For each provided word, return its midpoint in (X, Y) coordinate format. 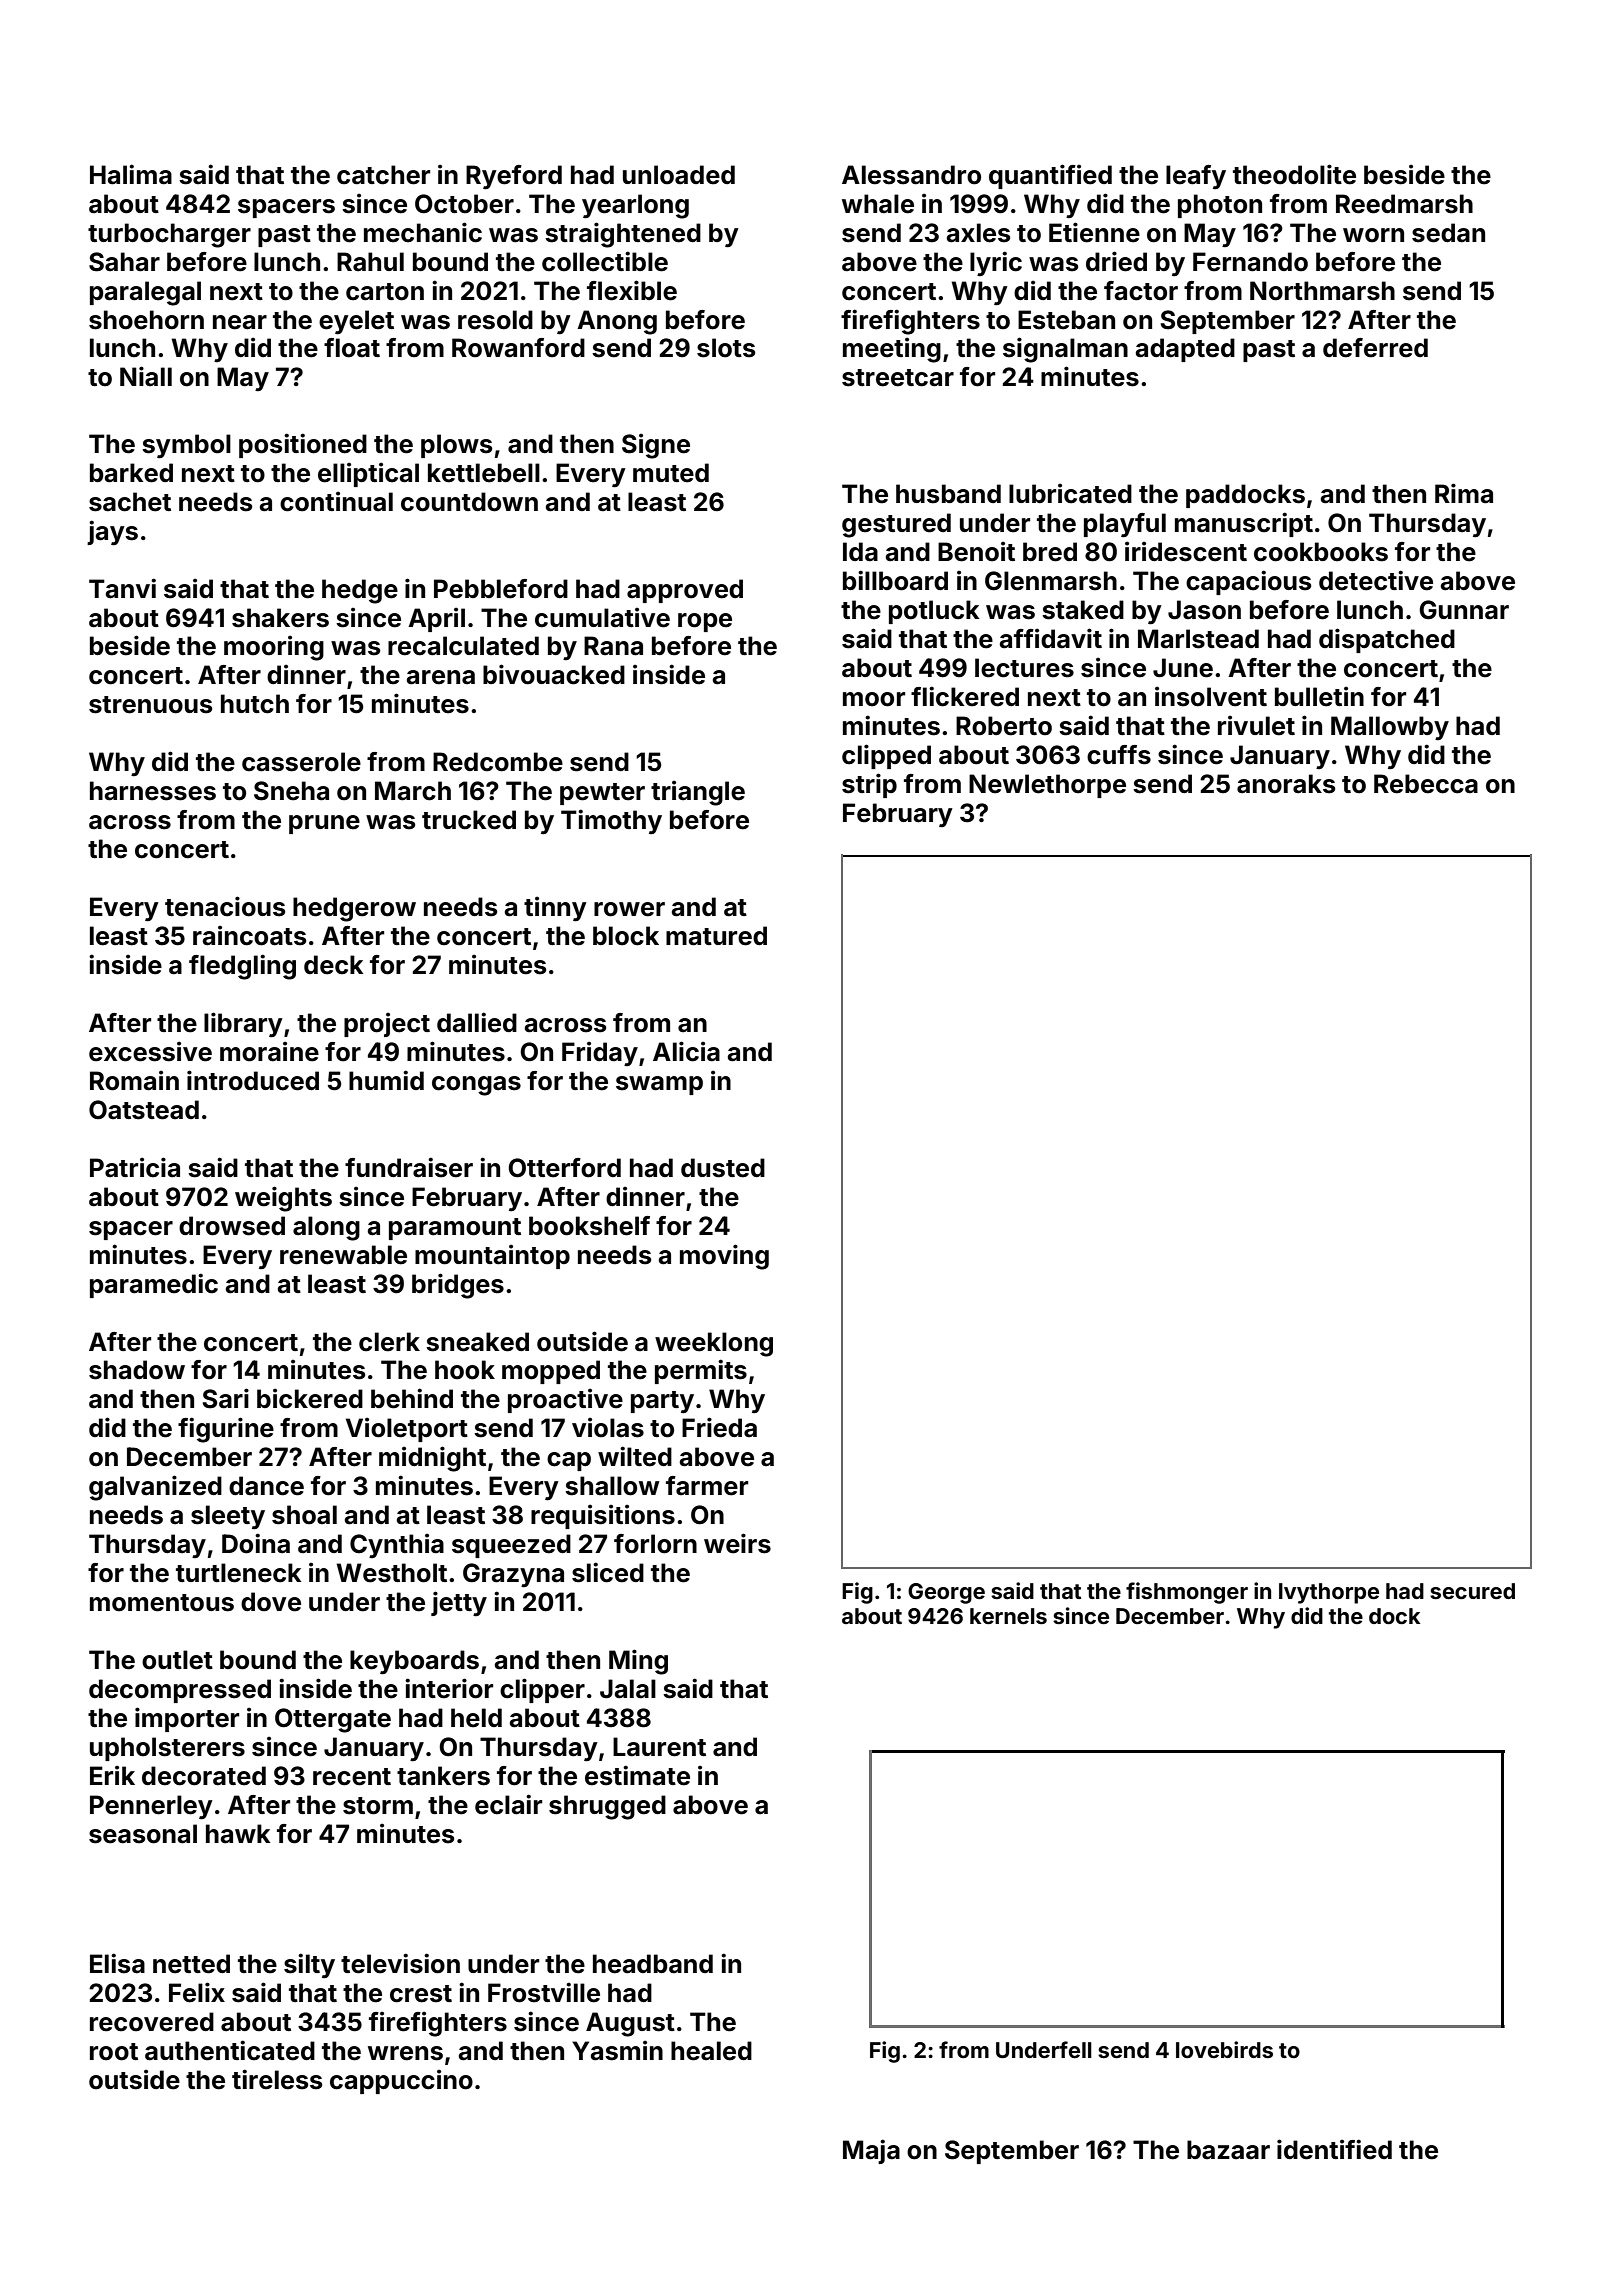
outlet (177, 1660)
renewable (343, 1255)
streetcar (898, 378)
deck (334, 965)
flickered (965, 696)
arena (441, 677)
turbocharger (169, 235)
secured (1472, 1591)
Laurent (659, 1747)
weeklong (714, 1344)
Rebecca (1426, 784)
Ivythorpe (1329, 1593)
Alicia (686, 1051)
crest (421, 1994)
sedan (1448, 233)
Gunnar (1464, 610)
